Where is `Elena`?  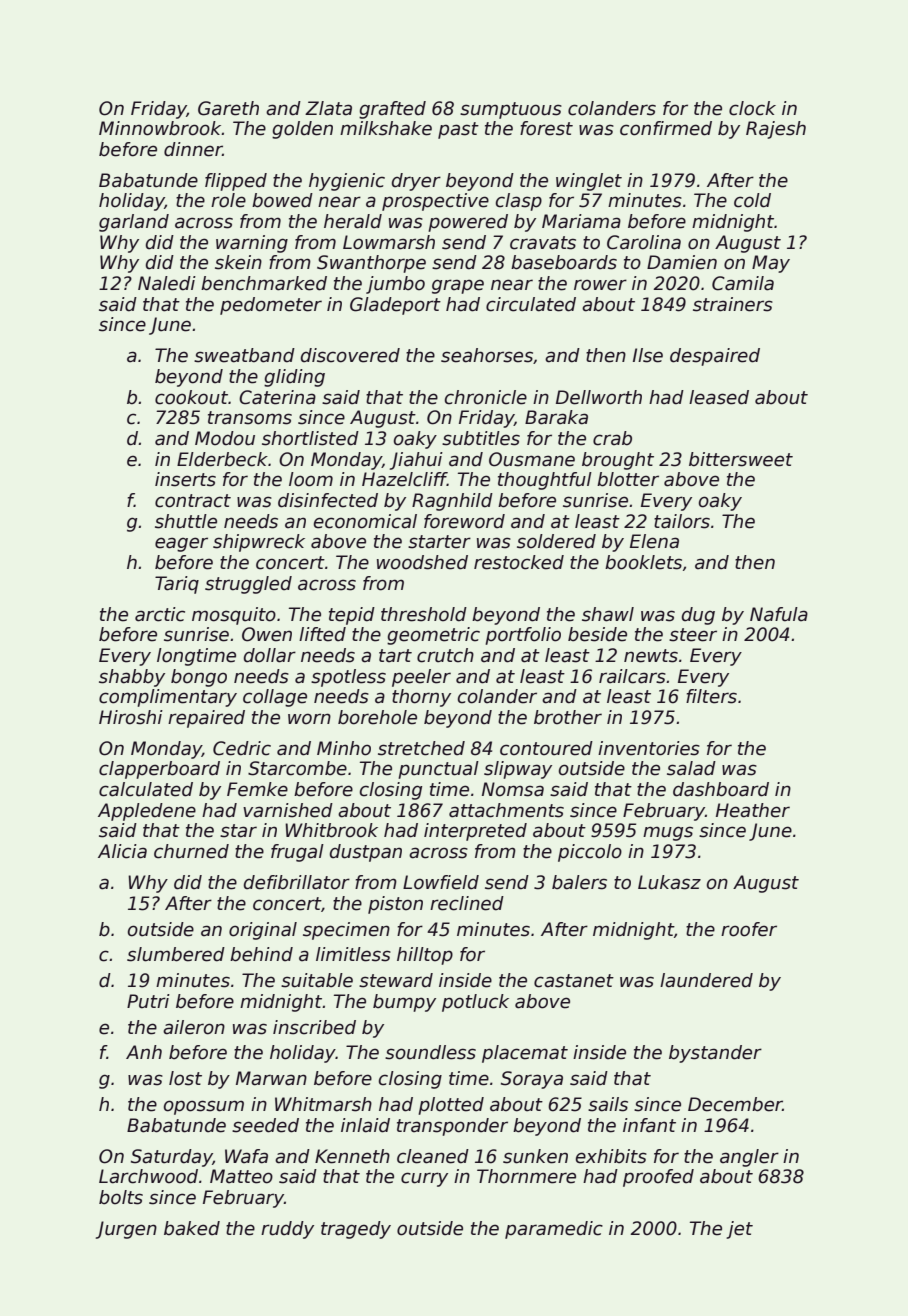
Elena is located at coordinates (654, 541).
